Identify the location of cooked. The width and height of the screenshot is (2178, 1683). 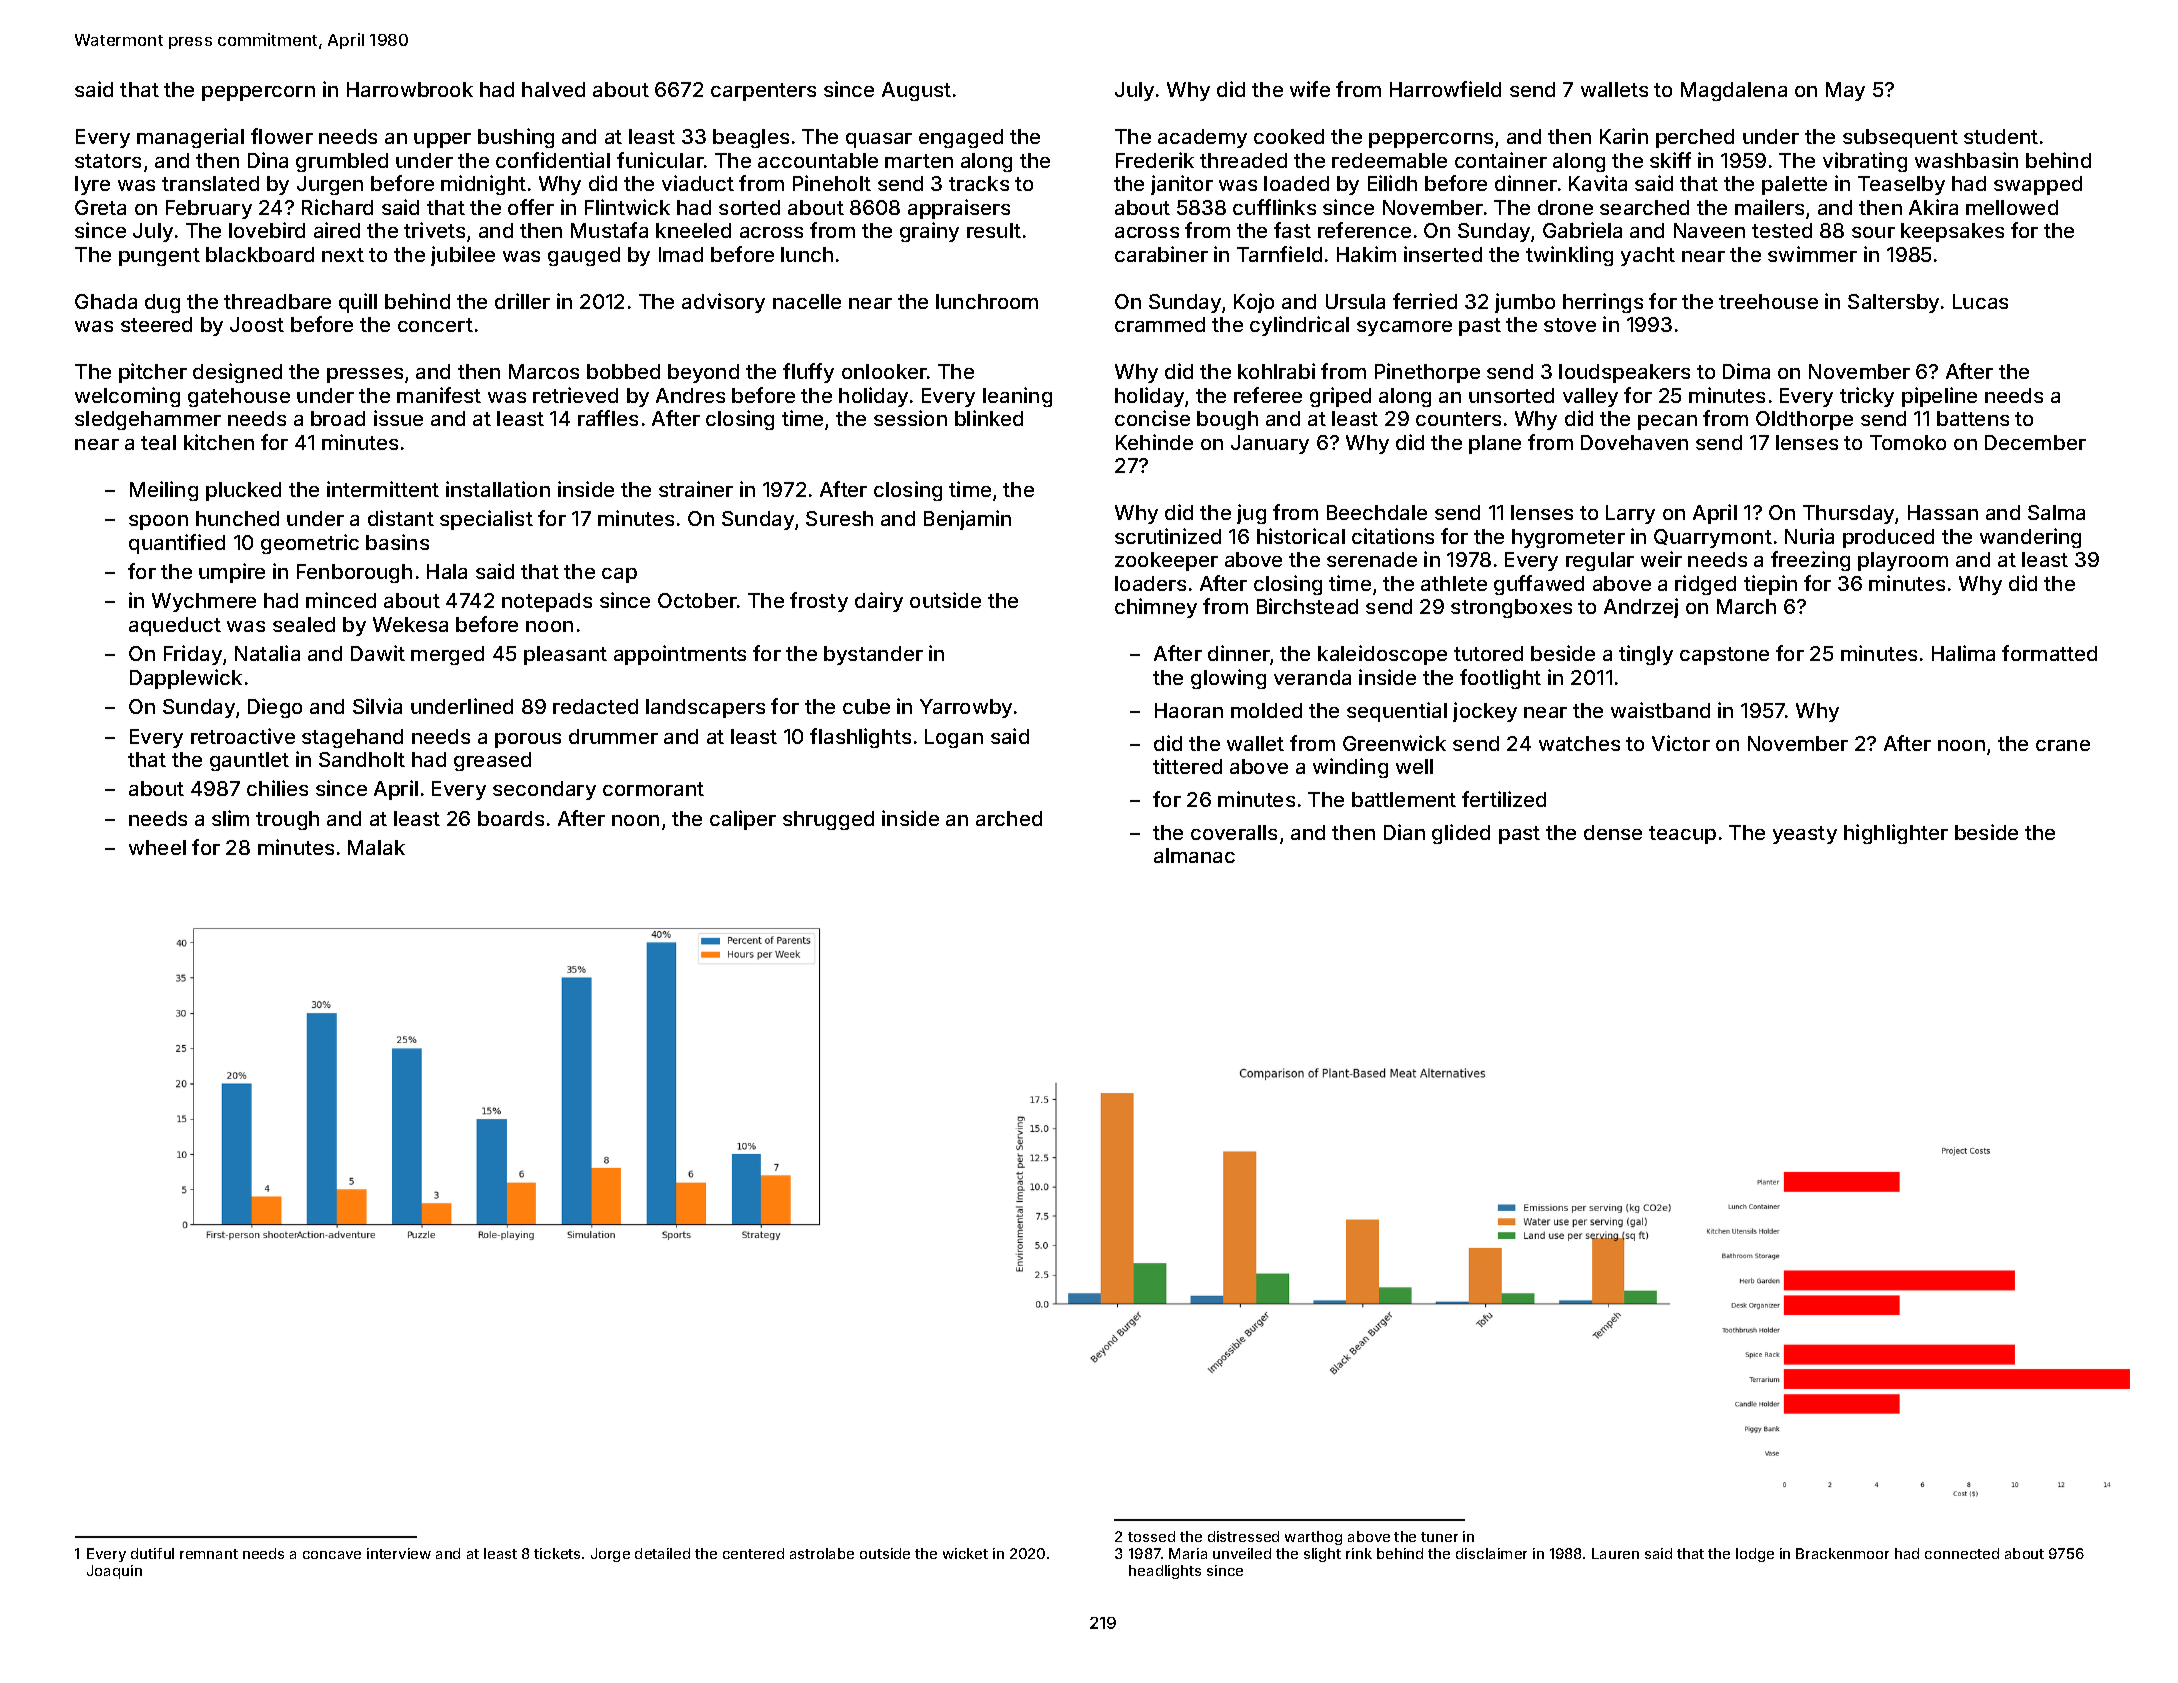
(1289, 136).
